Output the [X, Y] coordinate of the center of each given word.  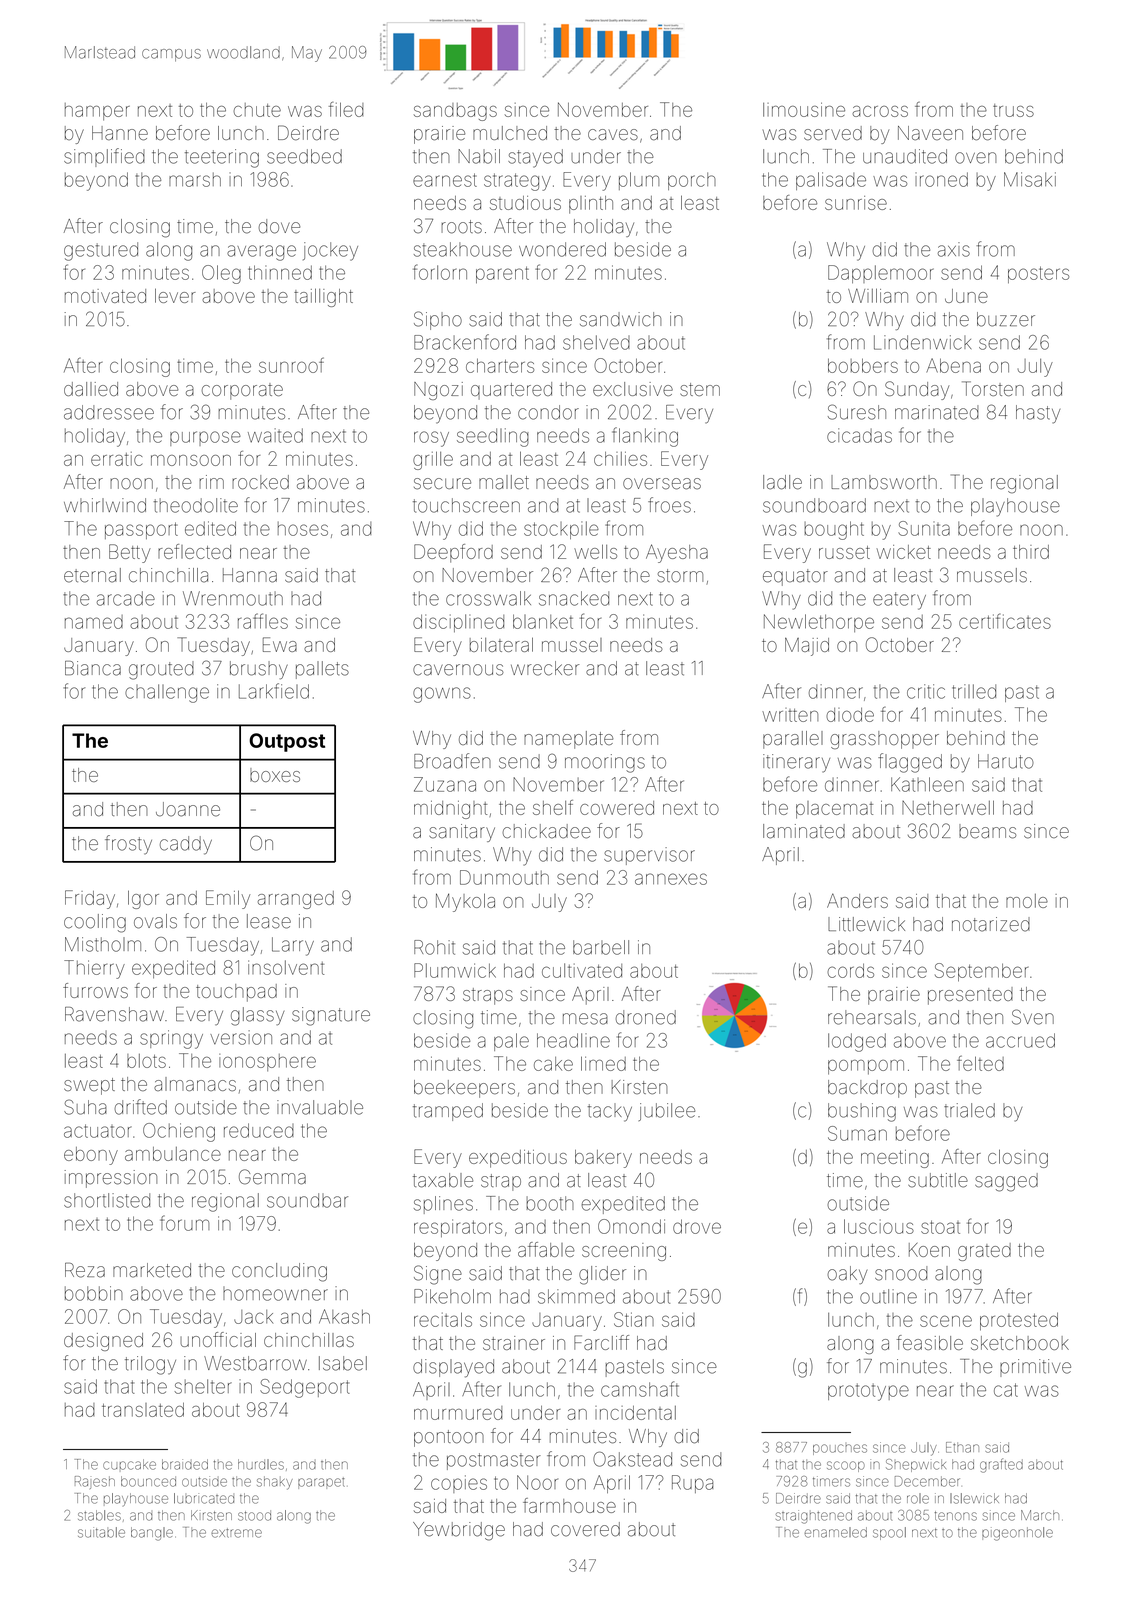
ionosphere [267, 1062]
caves [613, 134]
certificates [1005, 621]
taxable [443, 1180]
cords [850, 970]
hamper [97, 112]
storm [680, 576]
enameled [836, 1532]
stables [99, 1515]
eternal [92, 575]
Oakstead [632, 1459]
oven [975, 158]
